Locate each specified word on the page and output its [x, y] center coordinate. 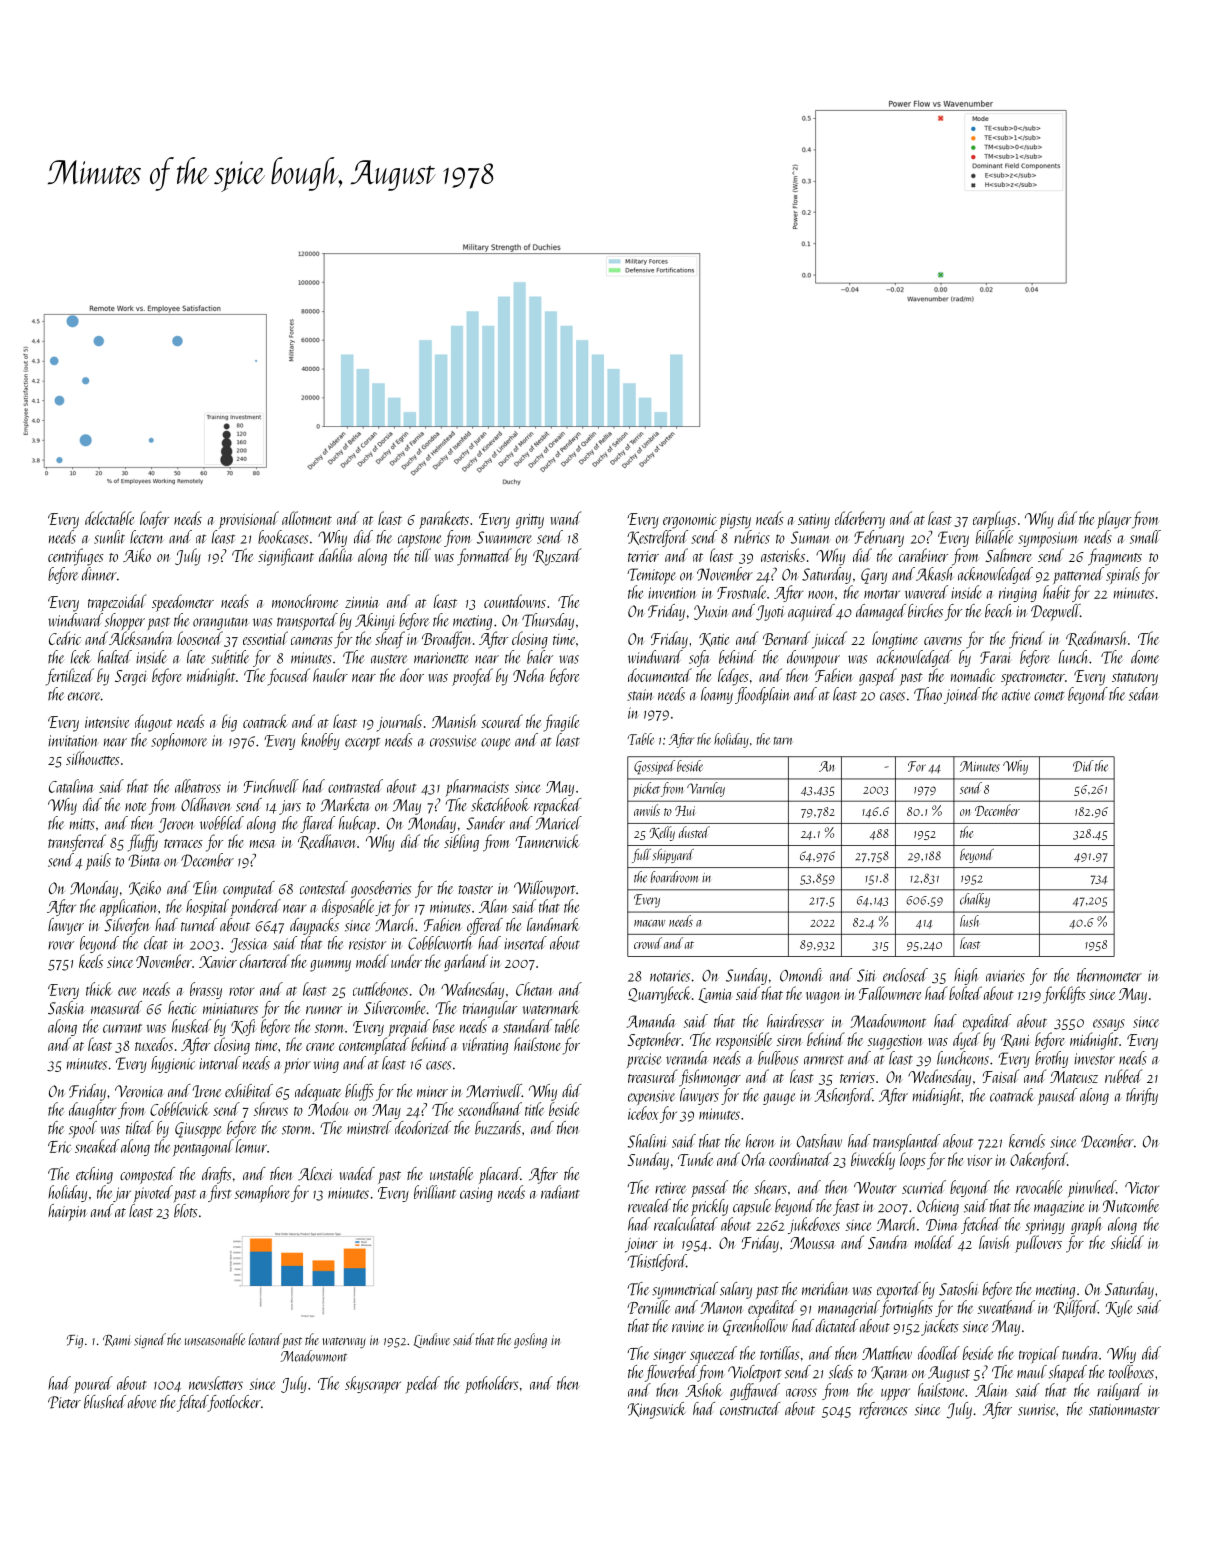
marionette [441, 658]
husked [191, 1026]
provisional [249, 520]
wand [566, 518]
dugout [153, 723]
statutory [1135, 679]
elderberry [860, 520]
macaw [649, 923]
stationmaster [1124, 1410]
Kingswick [657, 1410]
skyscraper [373, 1385]
